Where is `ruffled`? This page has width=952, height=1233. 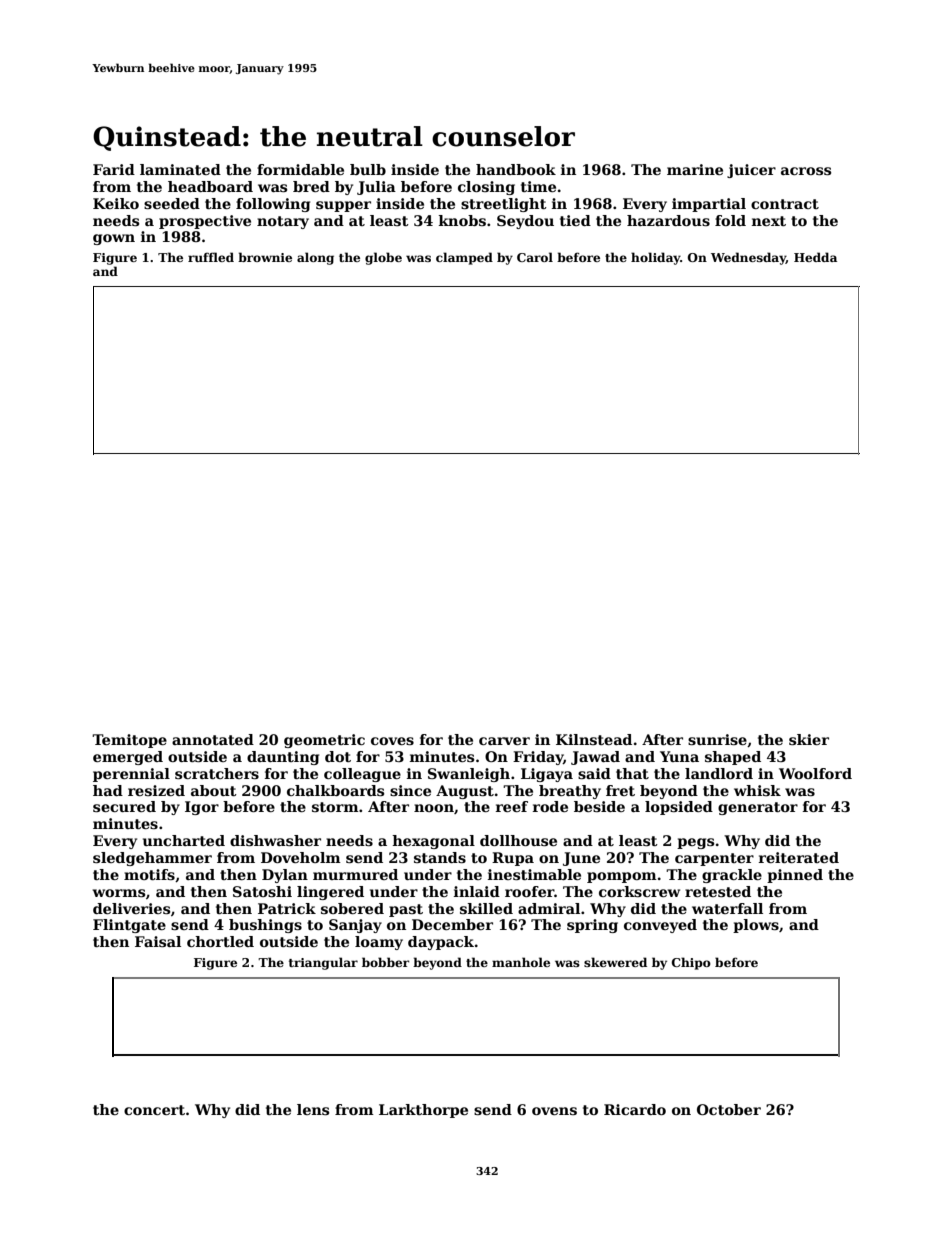
ruffled is located at coordinates (211, 257).
